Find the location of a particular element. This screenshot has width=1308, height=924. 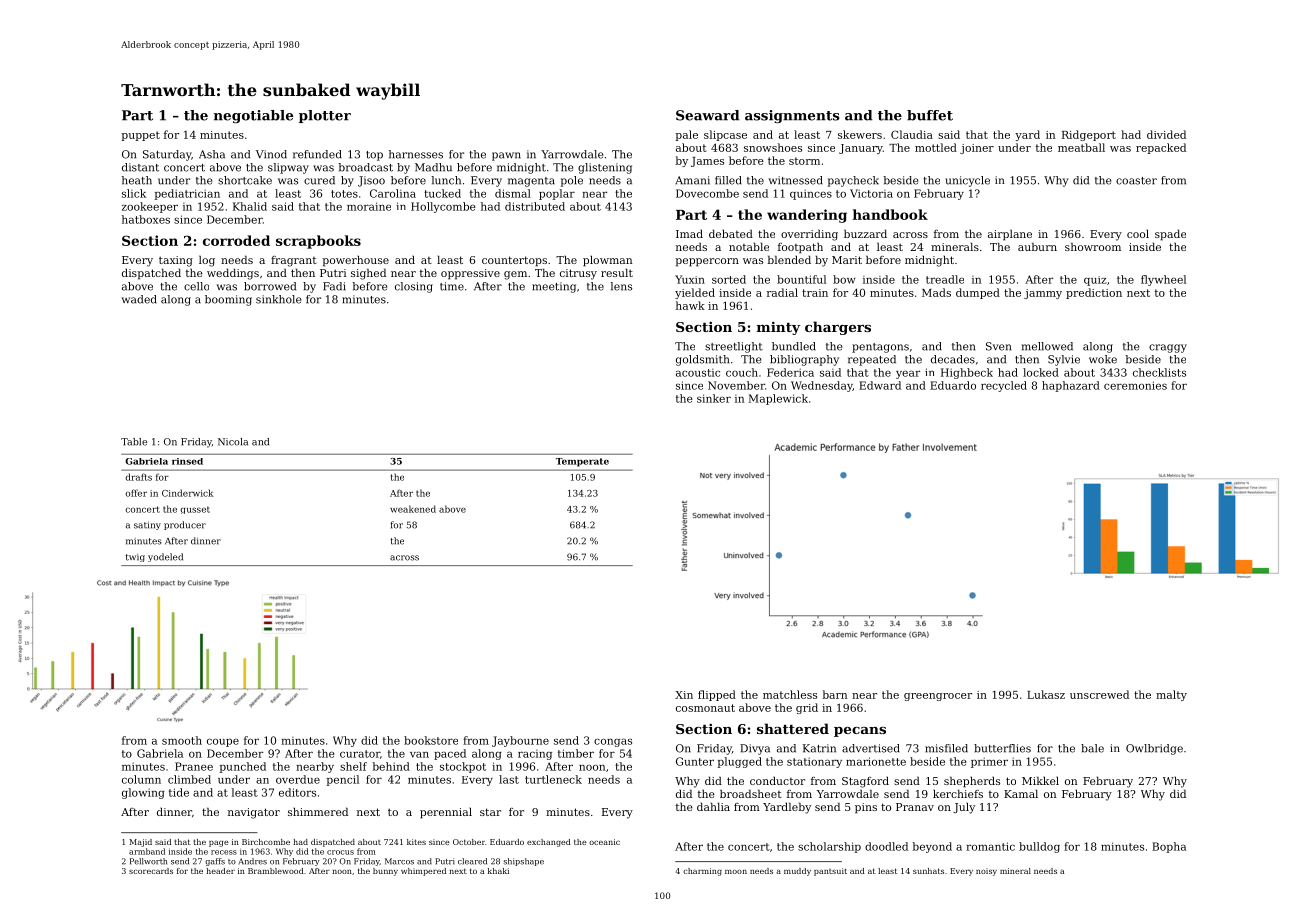

satiny is located at coordinates (147, 526).
